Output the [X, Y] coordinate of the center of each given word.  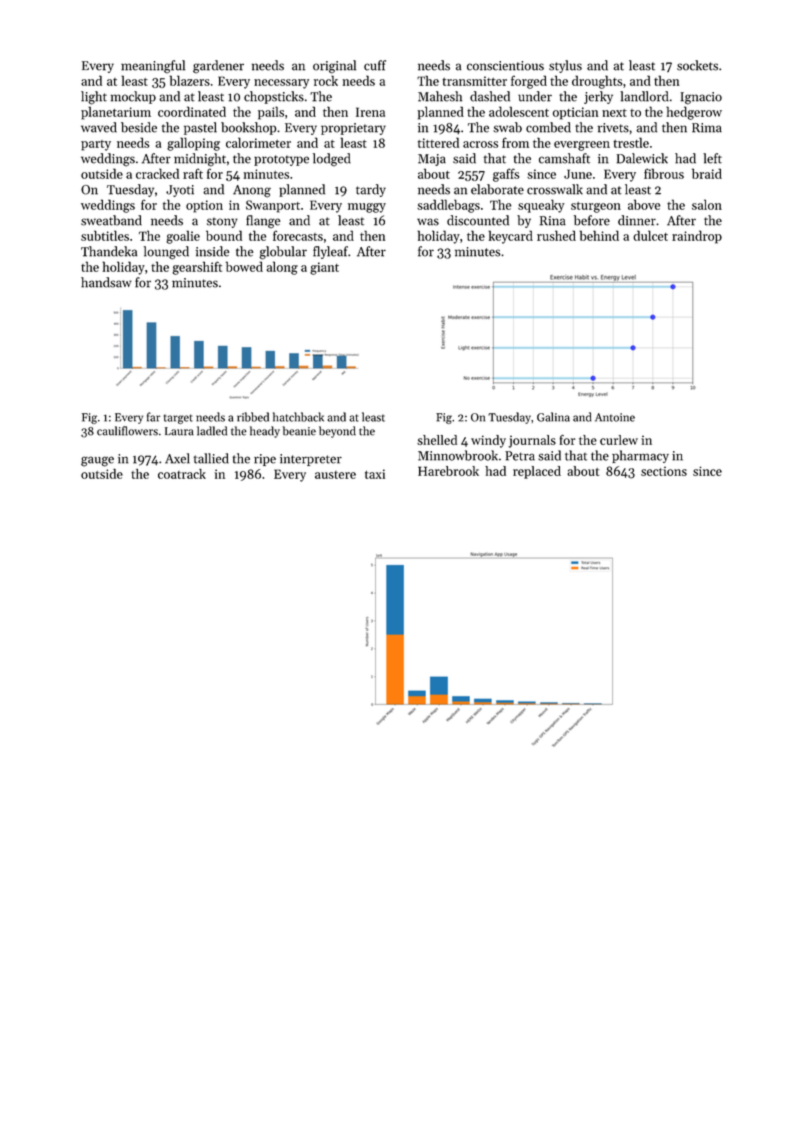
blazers [189, 80]
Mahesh [440, 96]
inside [212, 251]
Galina [553, 417]
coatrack [182, 474]
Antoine [615, 417]
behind [599, 235]
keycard [510, 237]
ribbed [253, 417]
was [428, 222]
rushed [556, 235]
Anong [252, 191]
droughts [597, 82]
